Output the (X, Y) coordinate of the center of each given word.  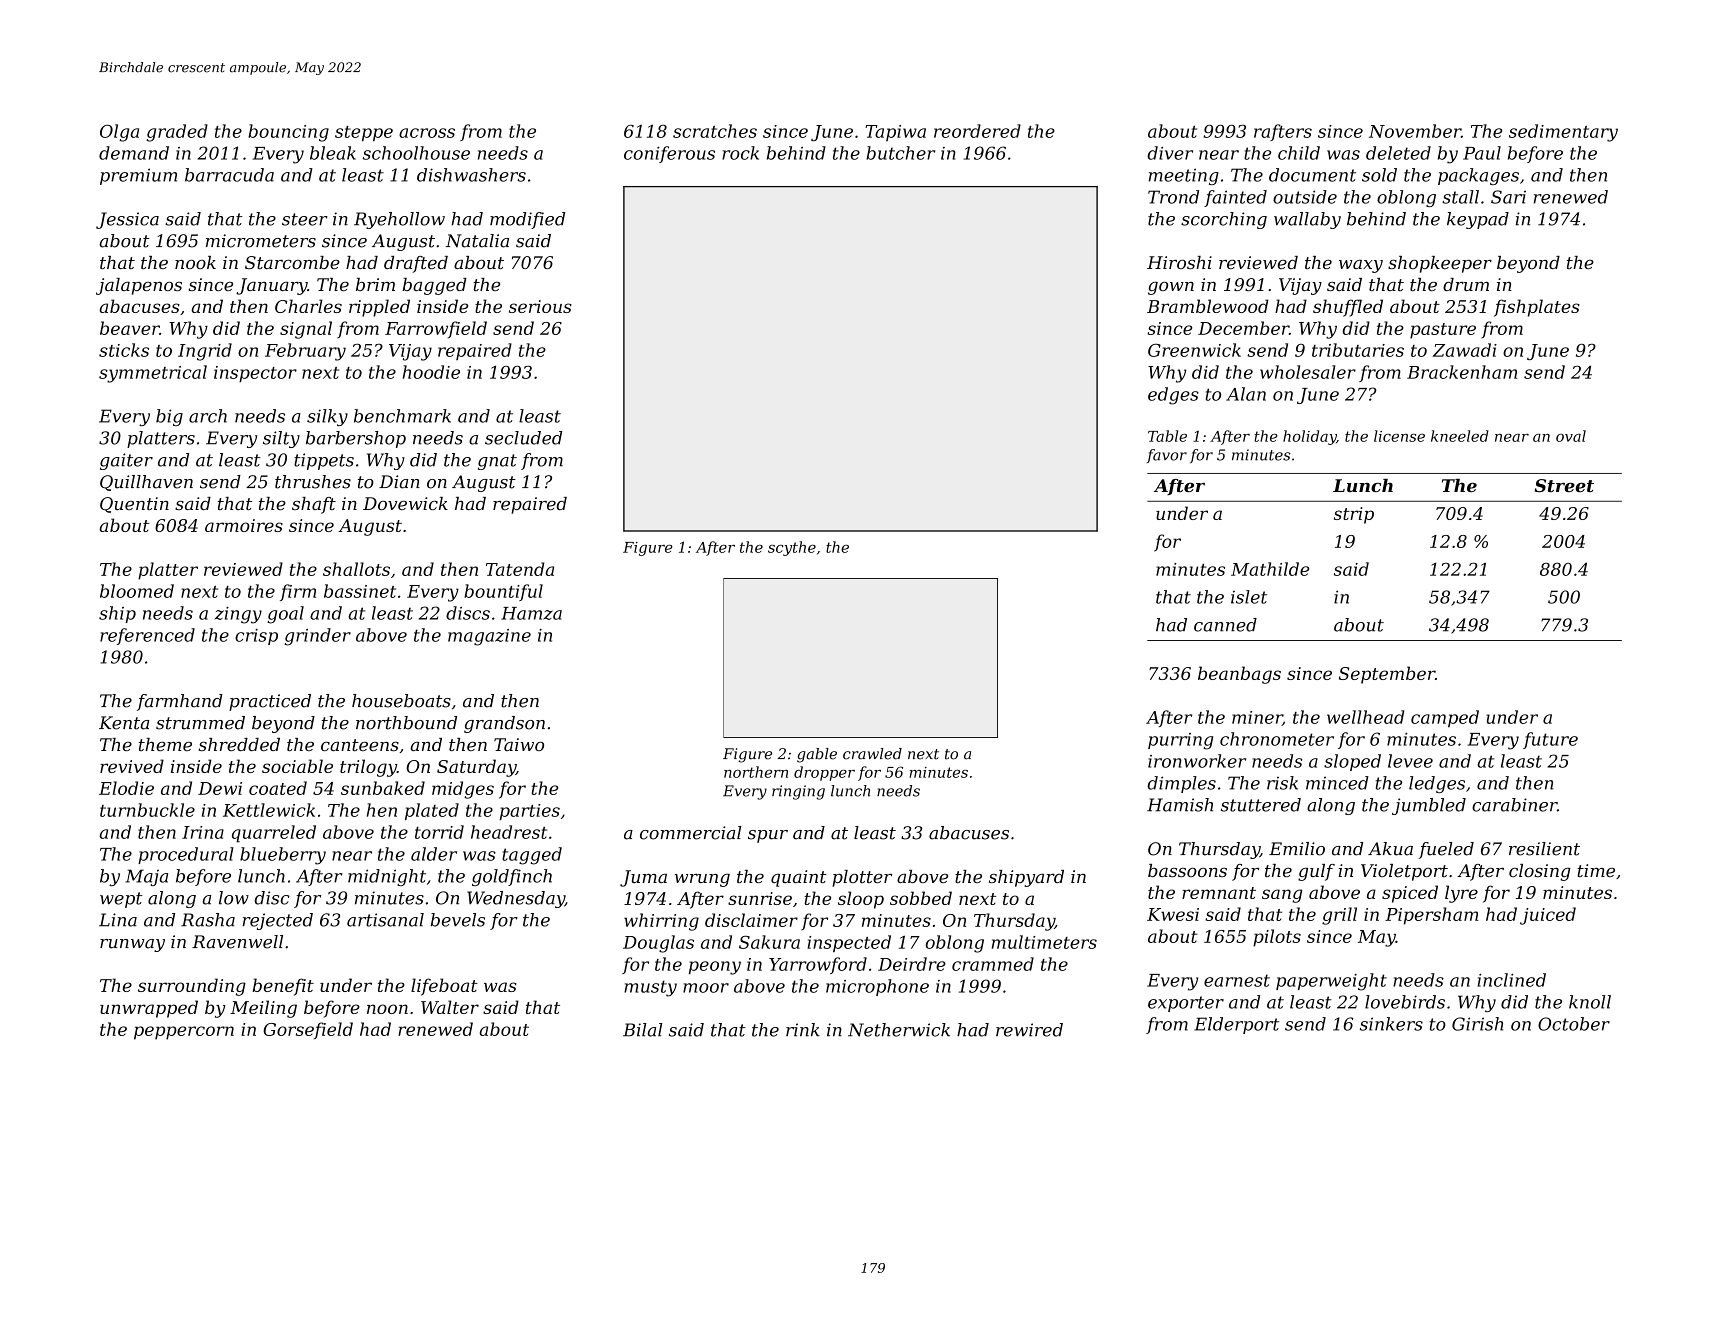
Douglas (658, 944)
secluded (523, 438)
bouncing (288, 133)
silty (281, 439)
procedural (186, 855)
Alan (1246, 394)
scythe (792, 548)
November (1415, 131)
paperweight (1331, 982)
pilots (1277, 938)
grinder (317, 637)
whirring (661, 922)
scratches (715, 131)
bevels (458, 920)
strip (1354, 515)
